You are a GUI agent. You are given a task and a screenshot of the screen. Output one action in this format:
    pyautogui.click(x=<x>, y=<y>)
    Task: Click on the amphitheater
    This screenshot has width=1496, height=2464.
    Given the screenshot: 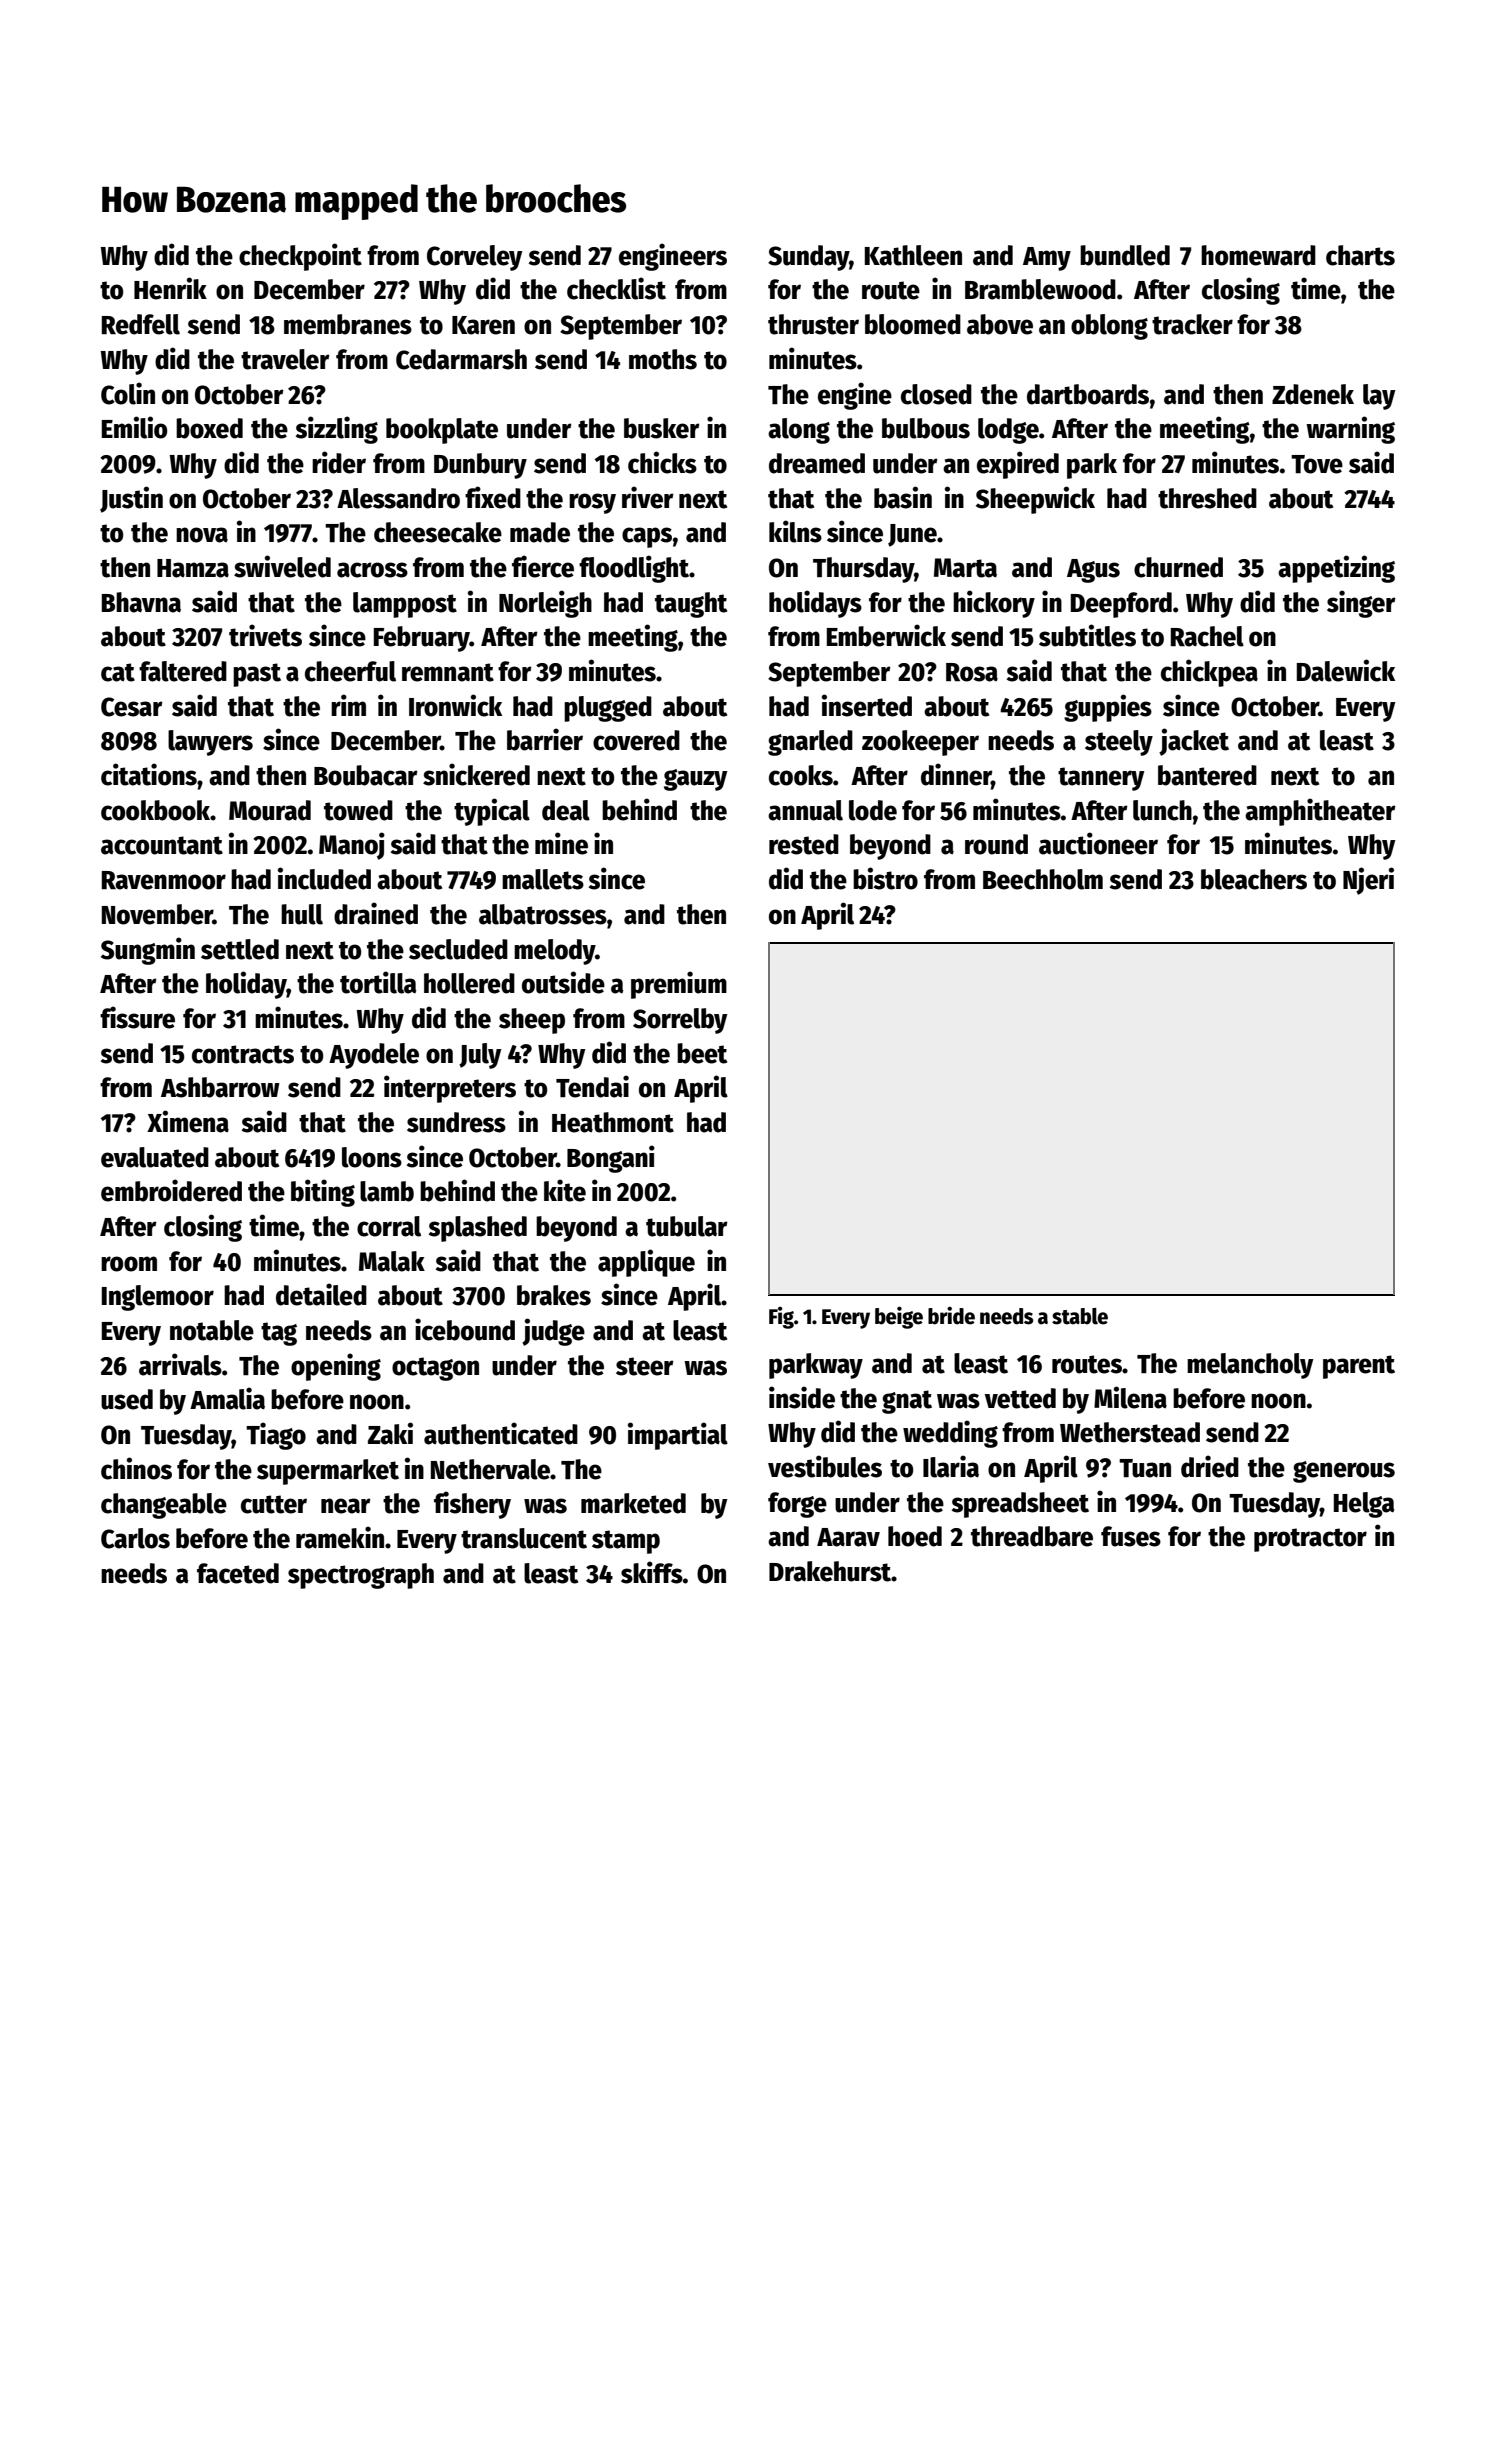 What is the action you would take?
    pyautogui.click(x=1320, y=812)
